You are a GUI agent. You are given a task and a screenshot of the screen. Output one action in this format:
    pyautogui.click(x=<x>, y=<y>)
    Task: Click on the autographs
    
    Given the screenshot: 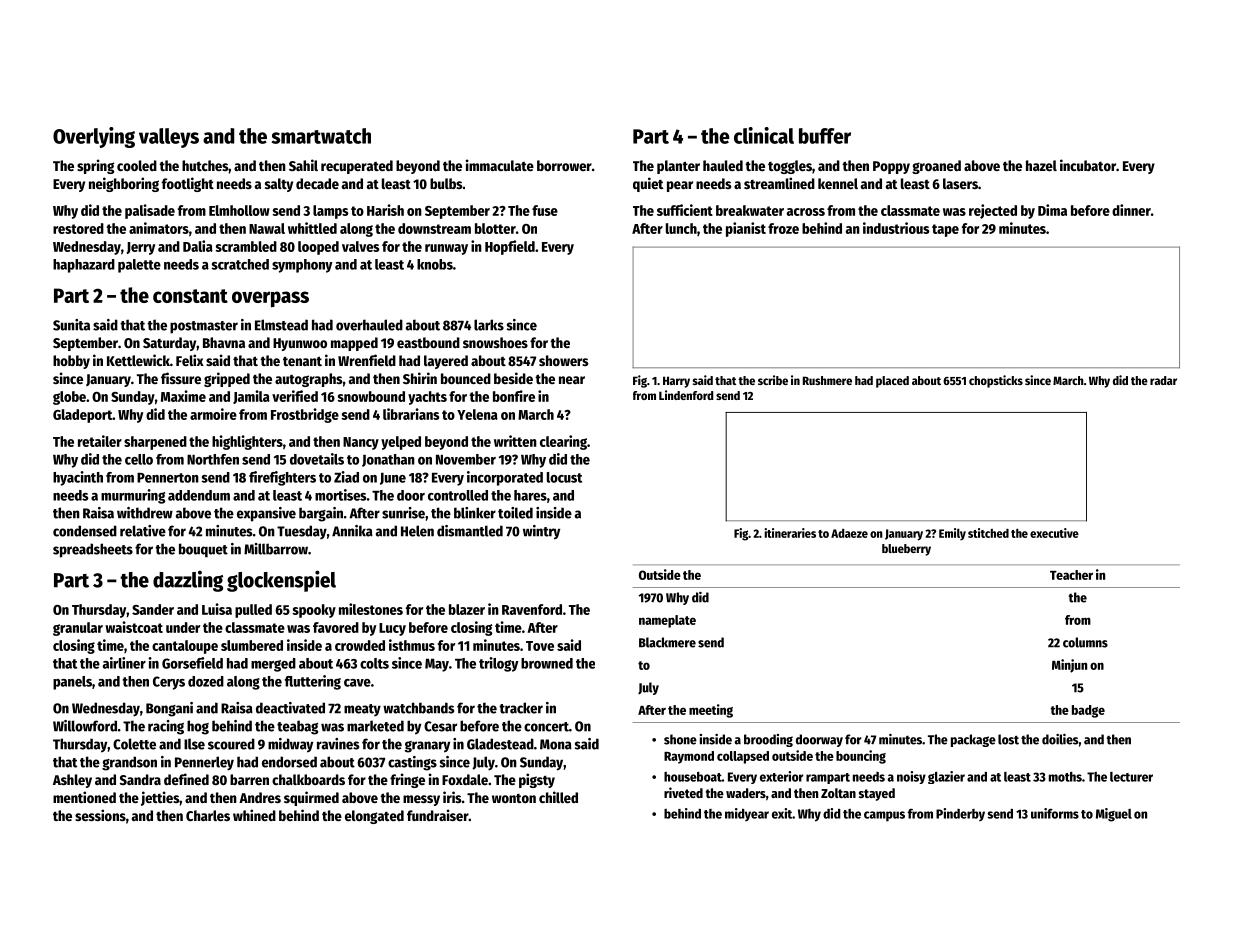 What is the action you would take?
    pyautogui.click(x=309, y=380)
